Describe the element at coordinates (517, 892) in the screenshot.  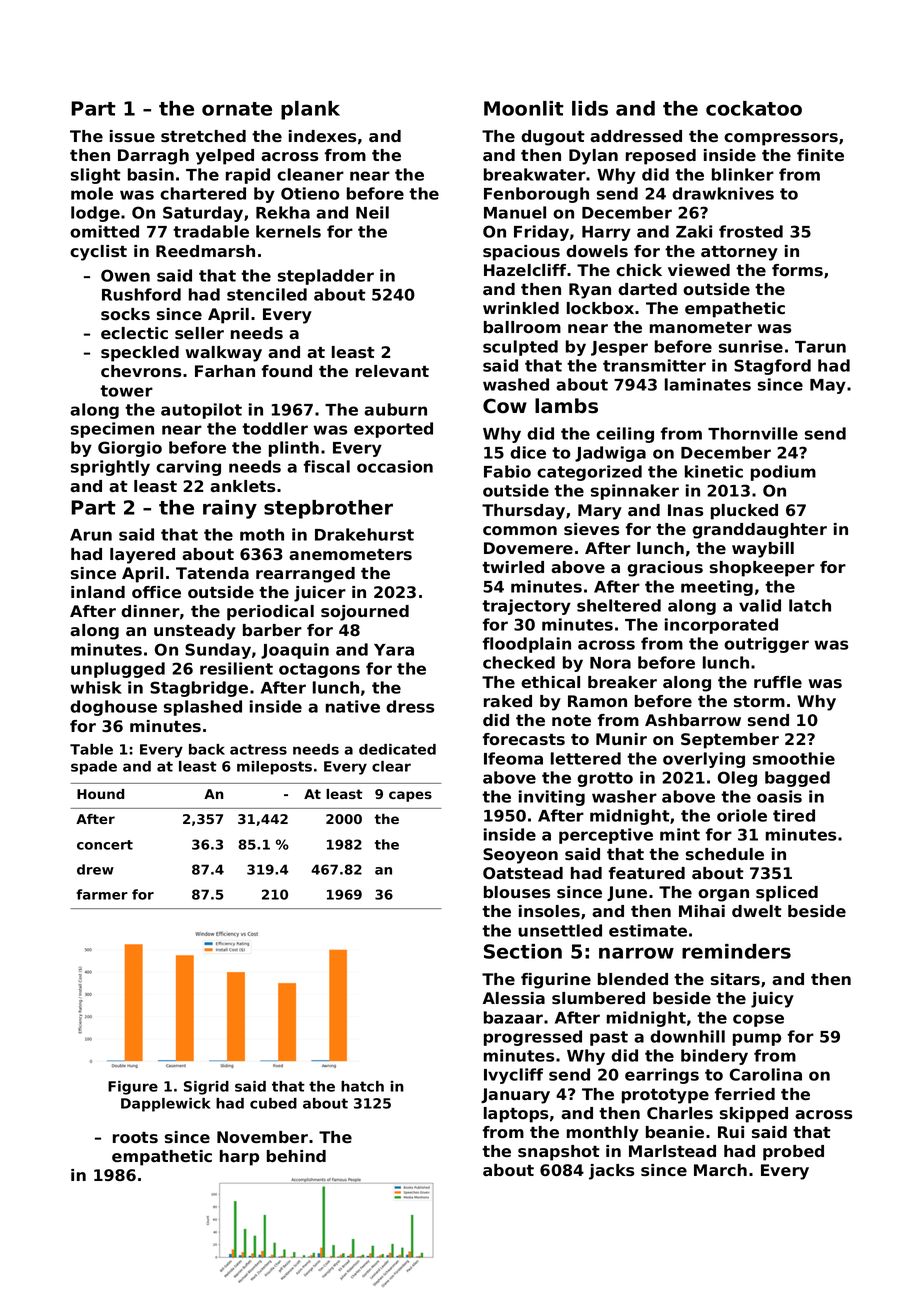
I see `blouses` at that location.
